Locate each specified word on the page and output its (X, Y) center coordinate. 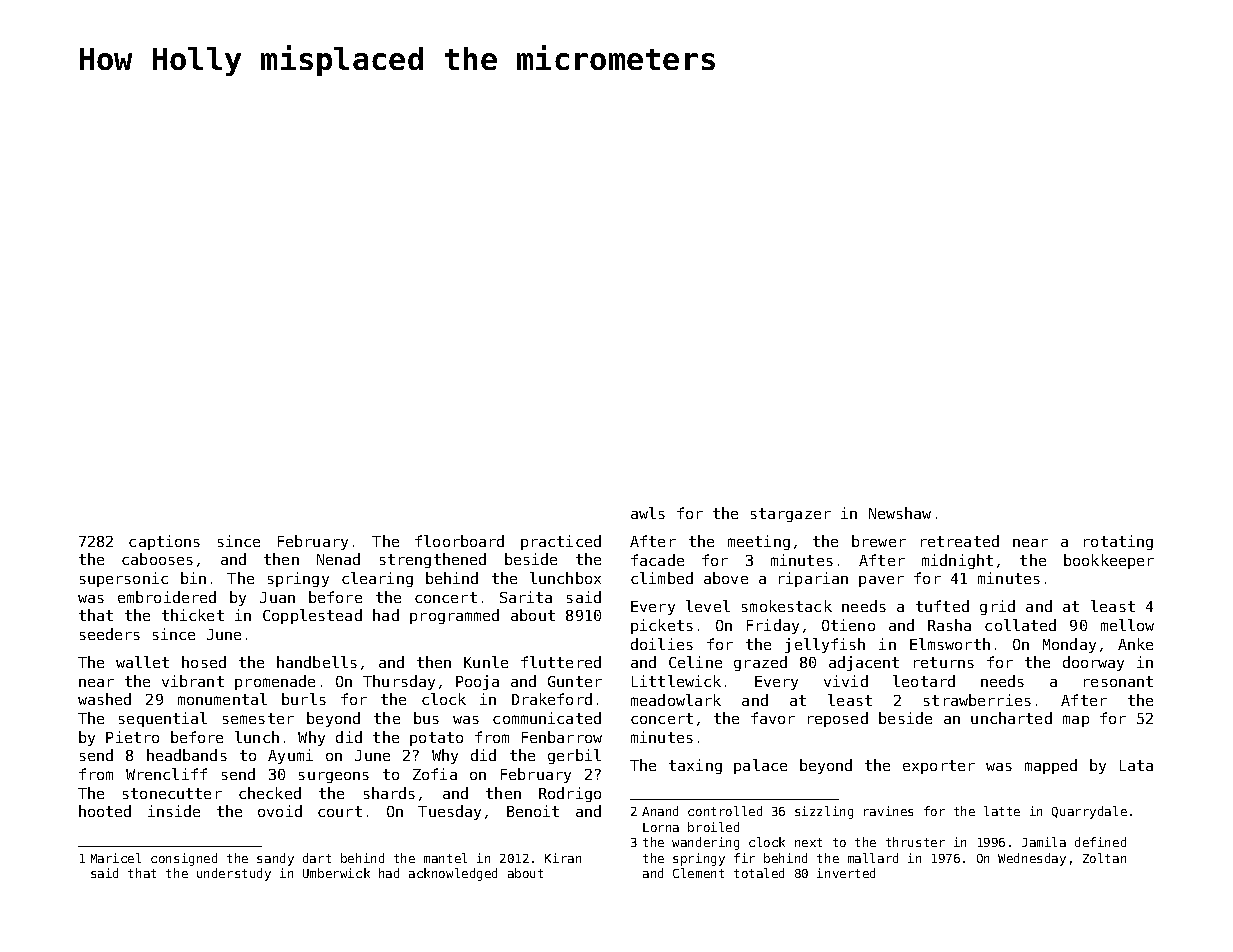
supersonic (124, 579)
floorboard (459, 541)
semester (258, 718)
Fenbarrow (562, 737)
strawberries (977, 700)
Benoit (533, 811)
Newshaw (900, 513)
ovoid (280, 811)
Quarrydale (1089, 812)
